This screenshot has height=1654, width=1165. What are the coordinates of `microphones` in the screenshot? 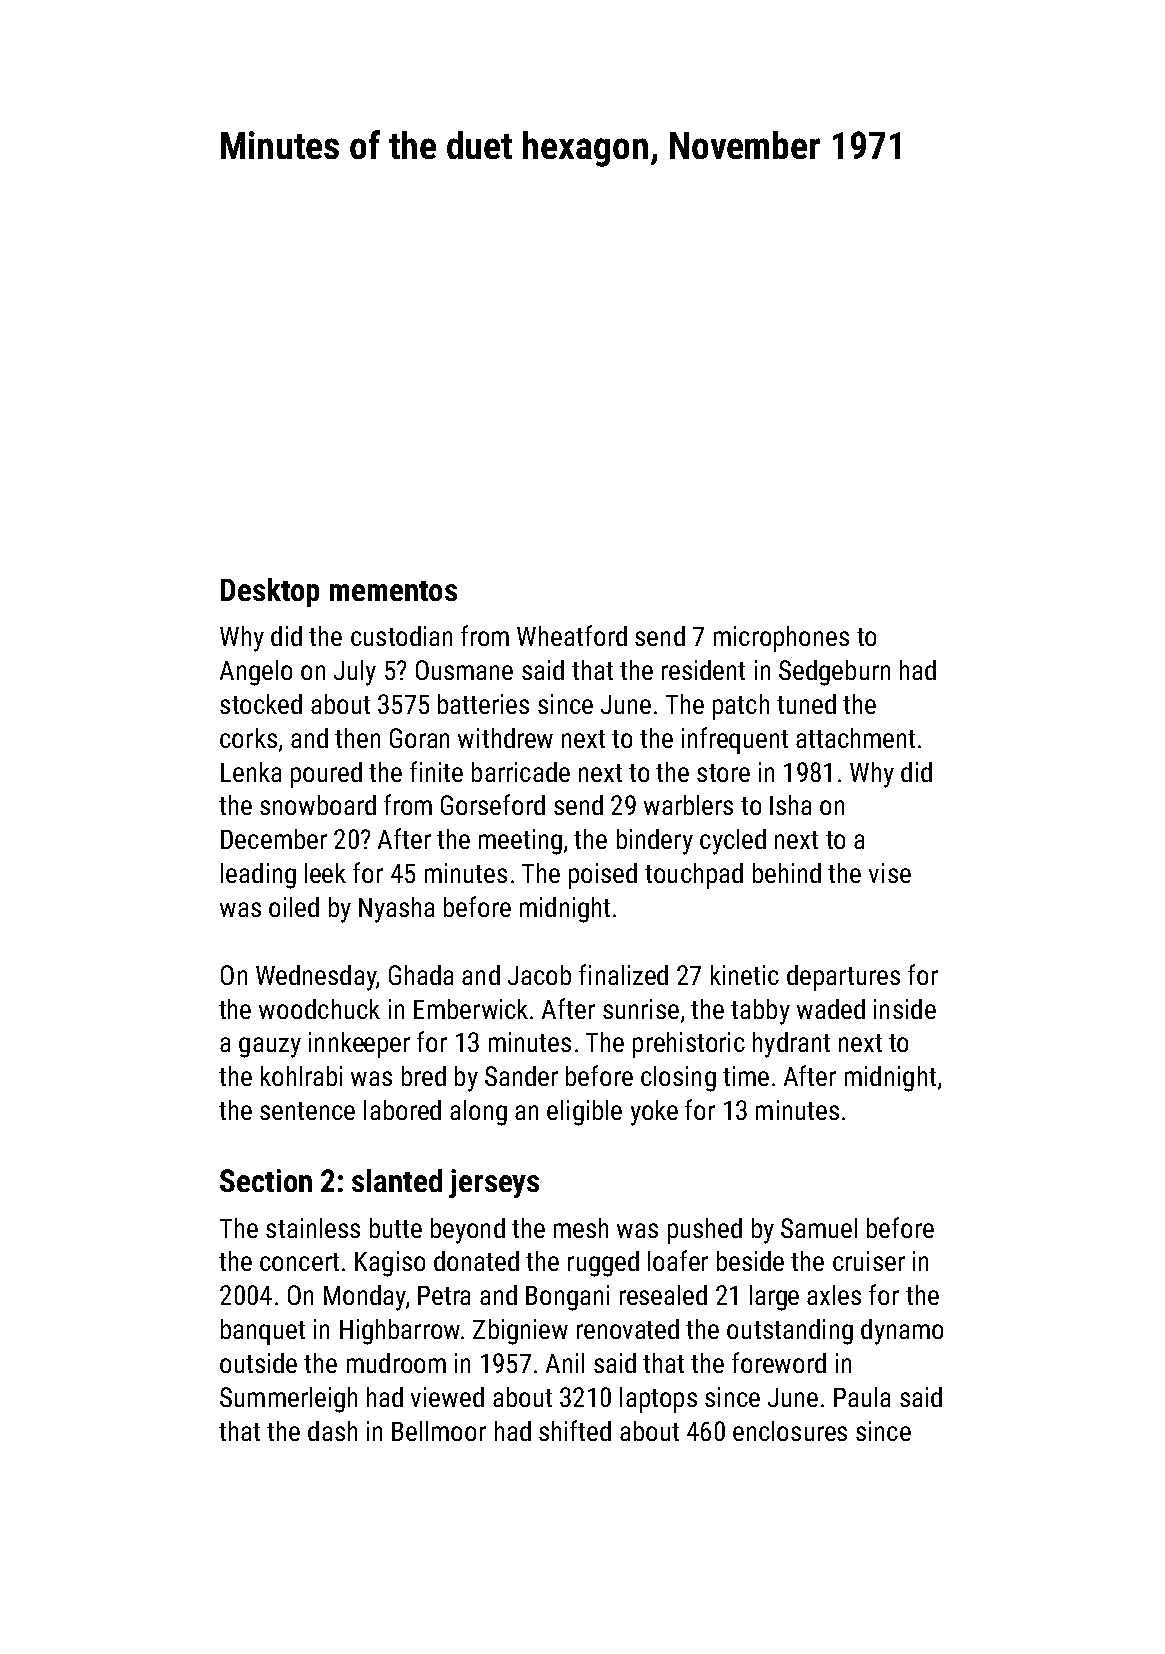 It's located at (781, 639).
